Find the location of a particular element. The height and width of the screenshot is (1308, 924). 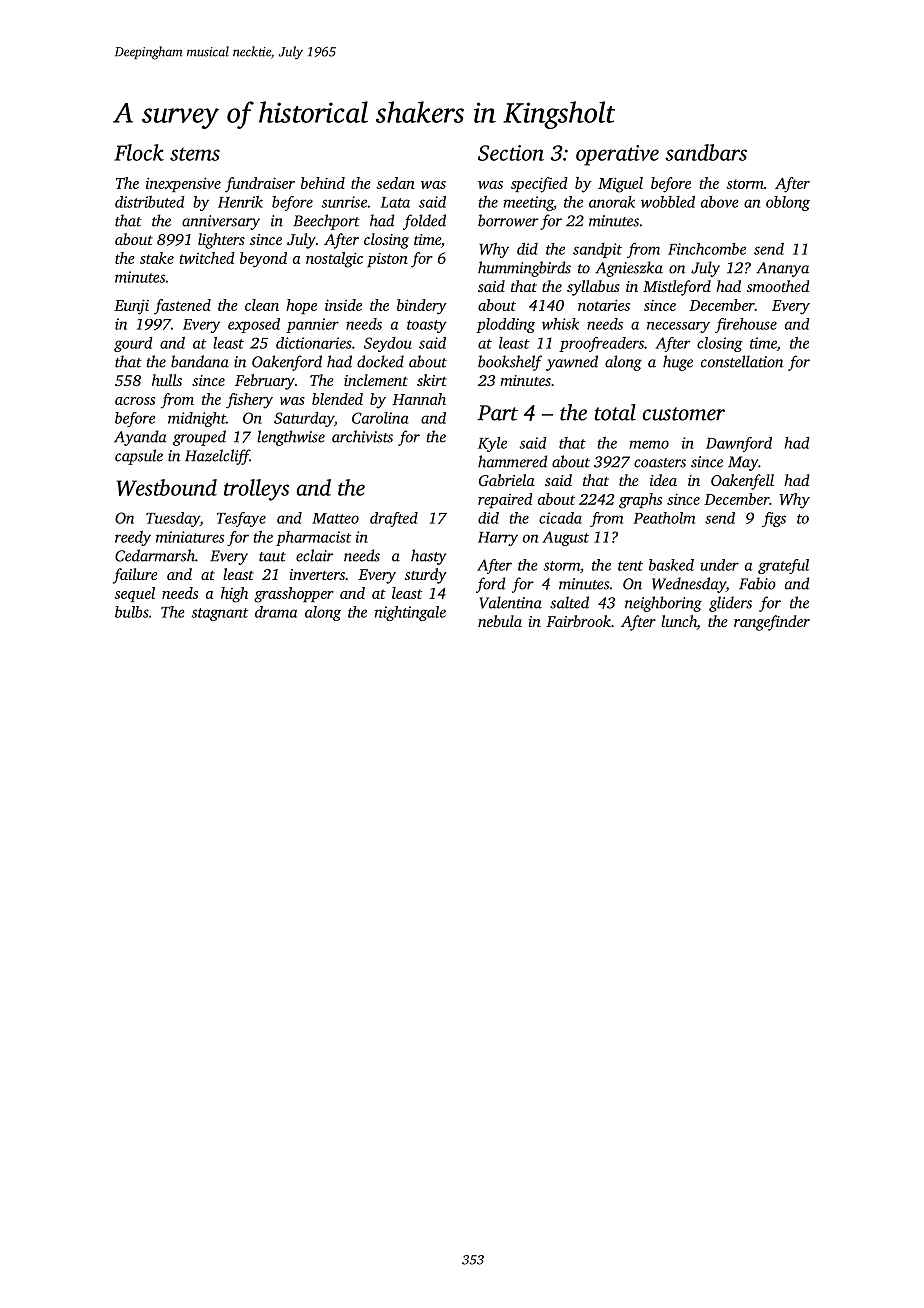

May is located at coordinates (743, 463).
